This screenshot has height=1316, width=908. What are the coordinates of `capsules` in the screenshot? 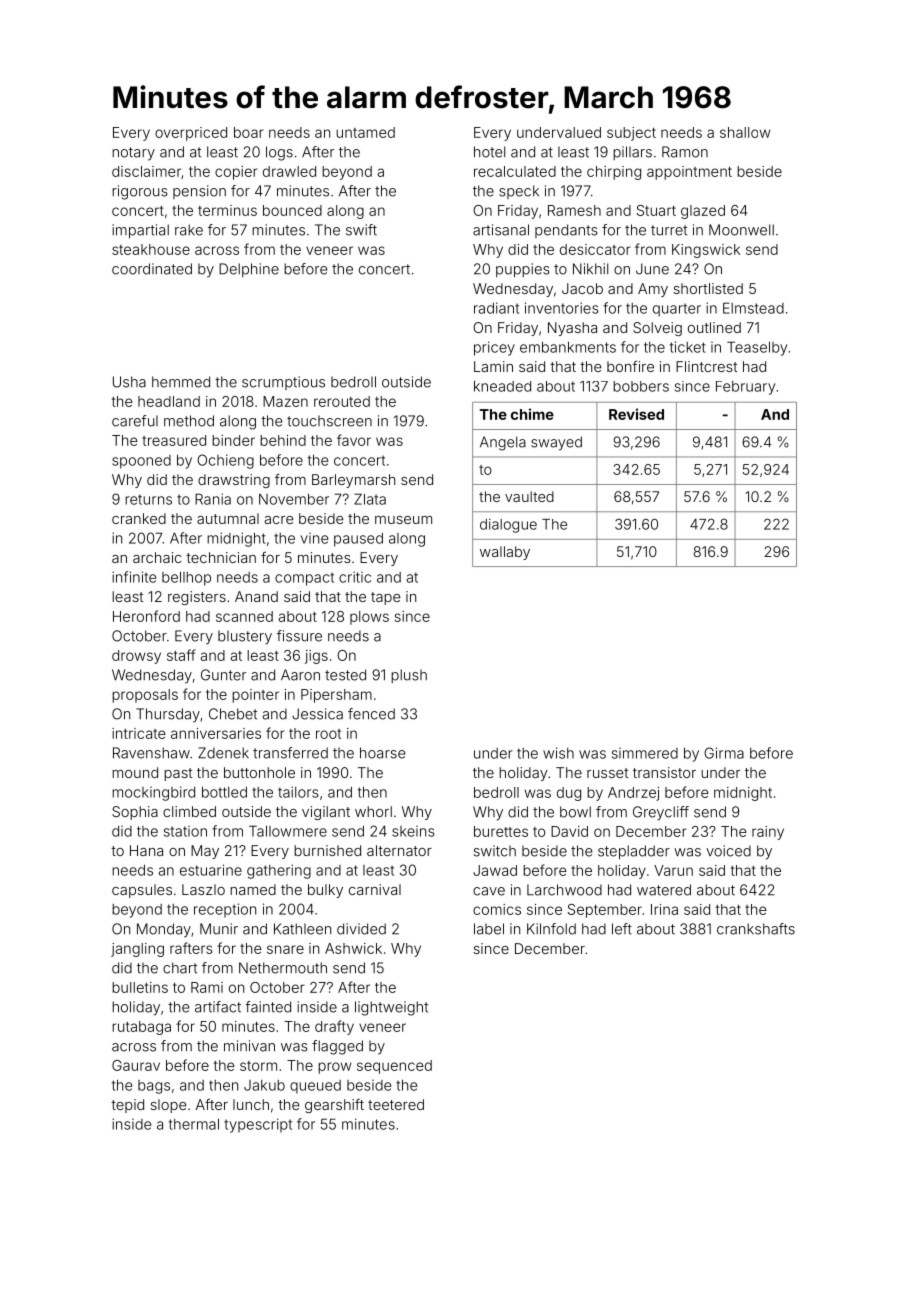 It's located at (142, 891).
